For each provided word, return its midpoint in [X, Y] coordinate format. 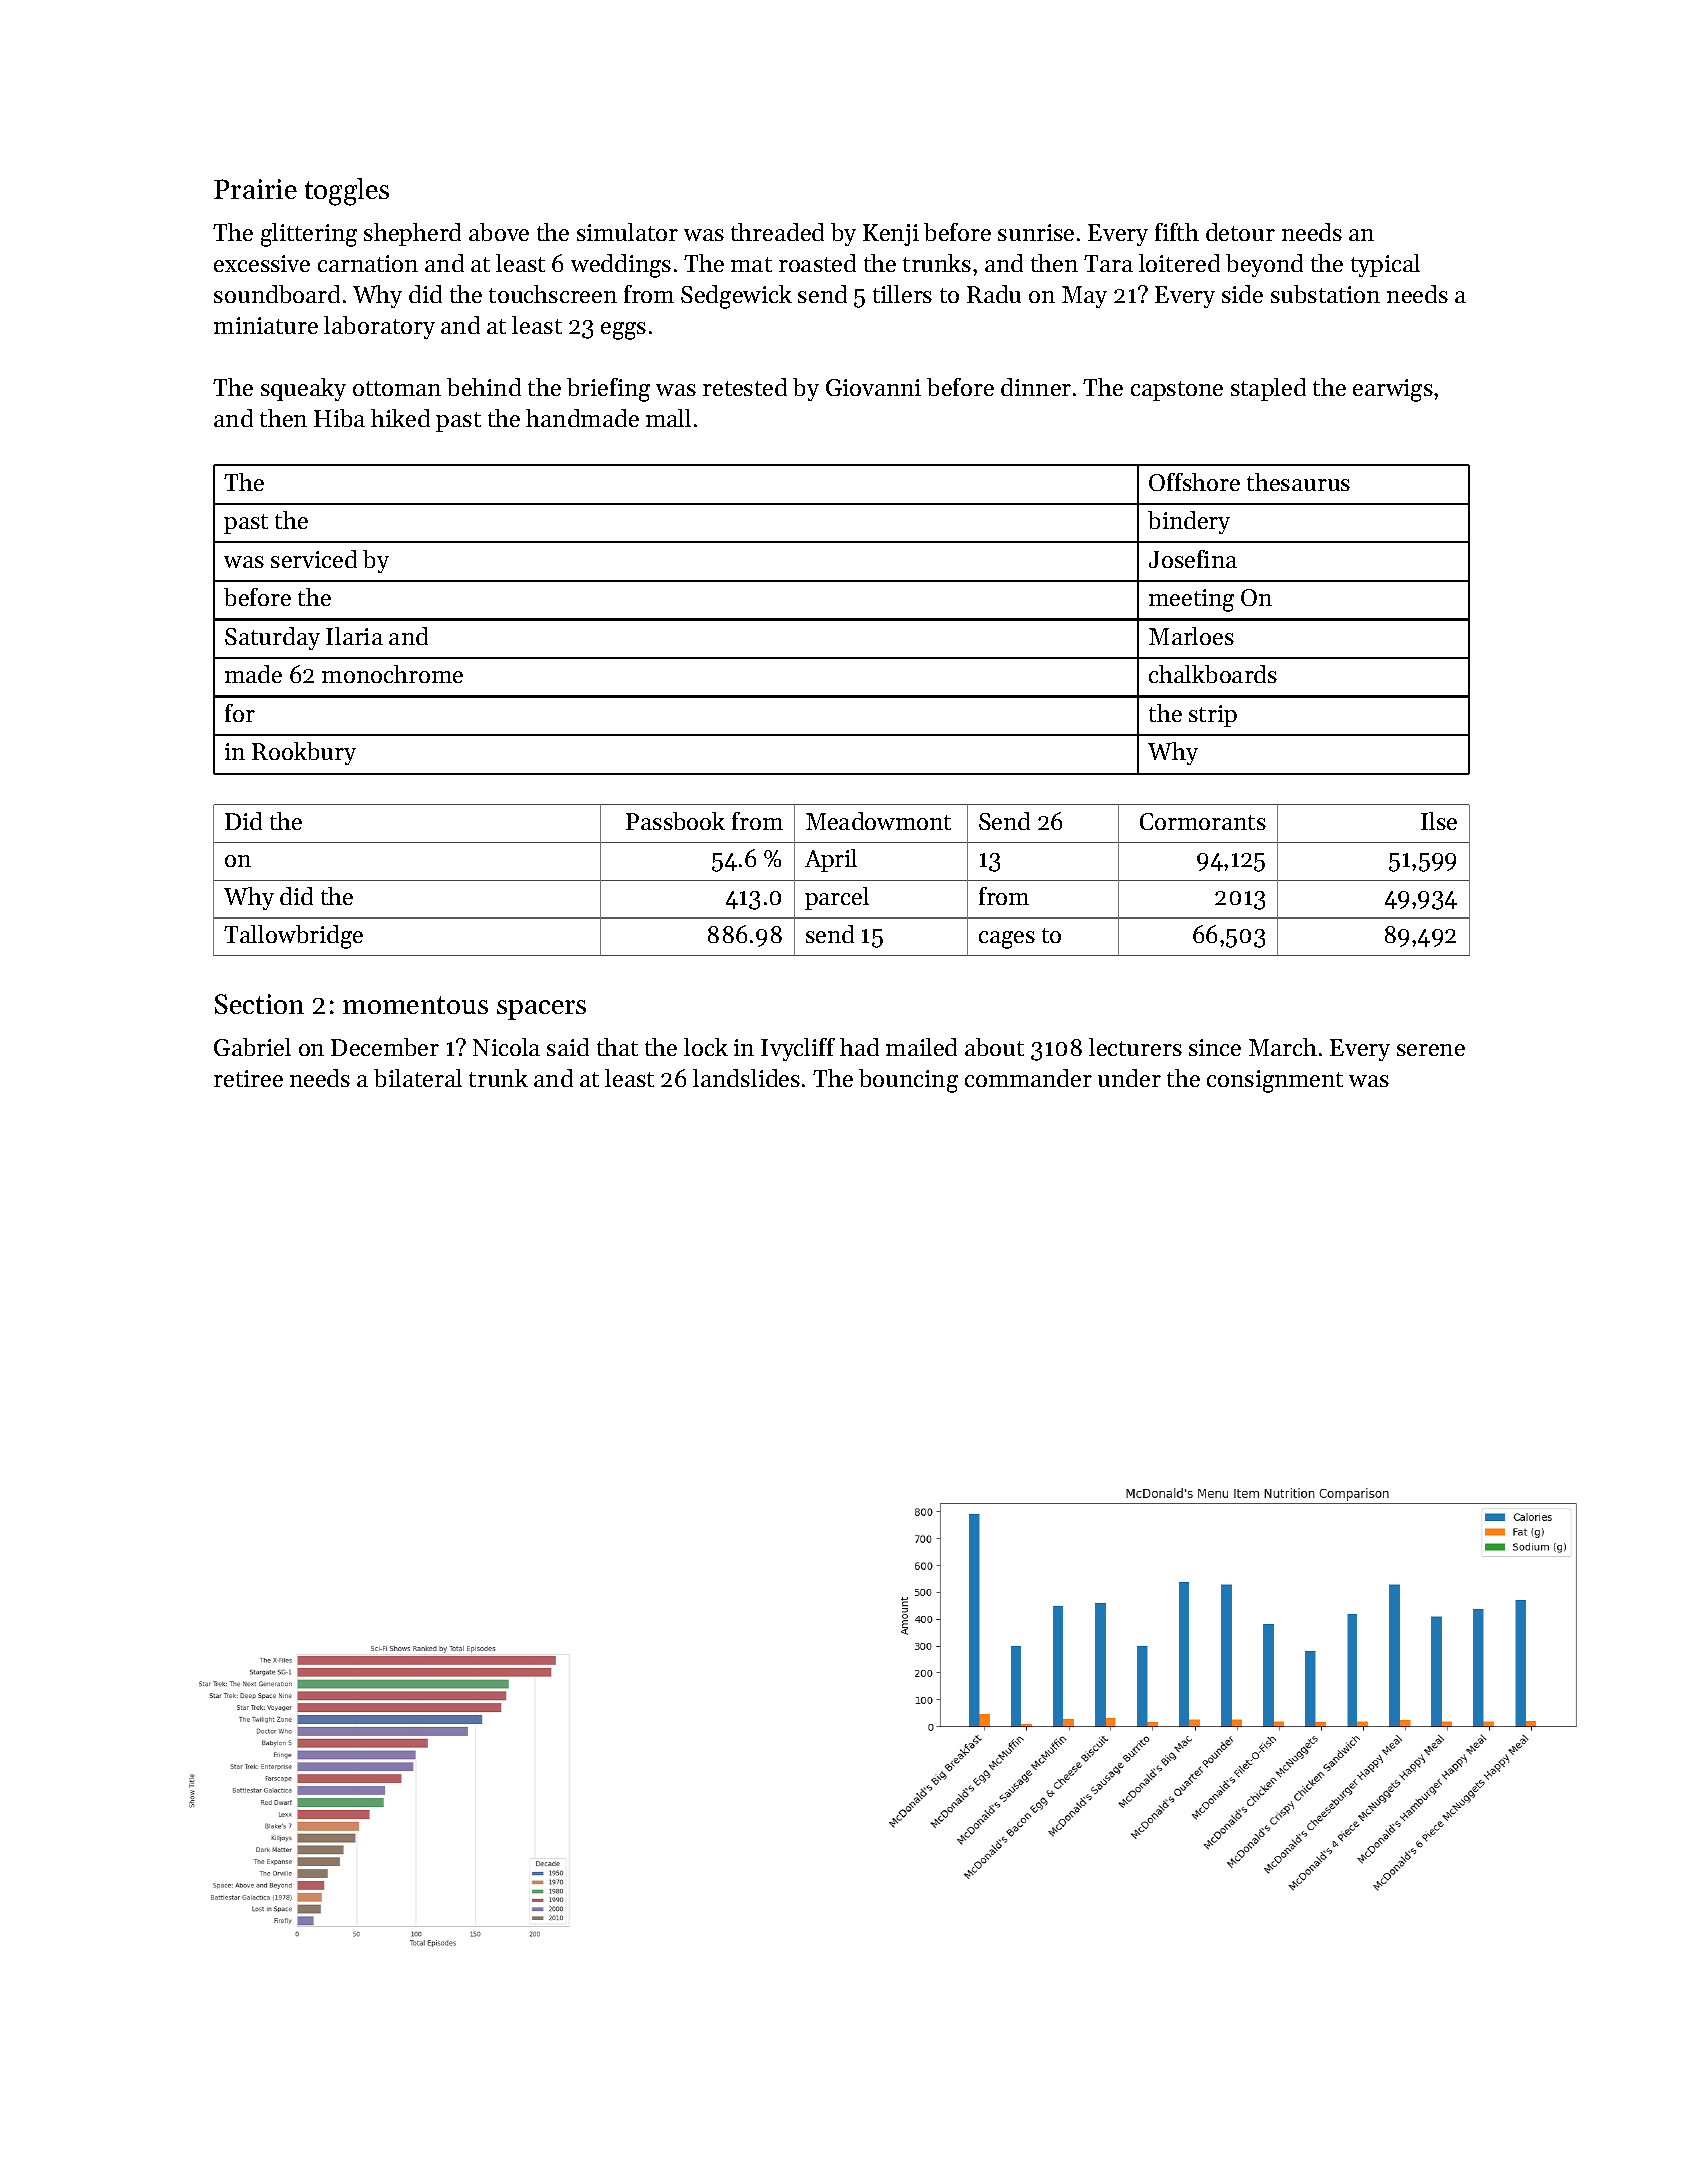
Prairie [255, 189]
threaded [777, 232]
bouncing [908, 1081]
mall [668, 418]
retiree [248, 1078]
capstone [1177, 391]
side [1242, 294]
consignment [1275, 1081]
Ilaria [354, 636]
